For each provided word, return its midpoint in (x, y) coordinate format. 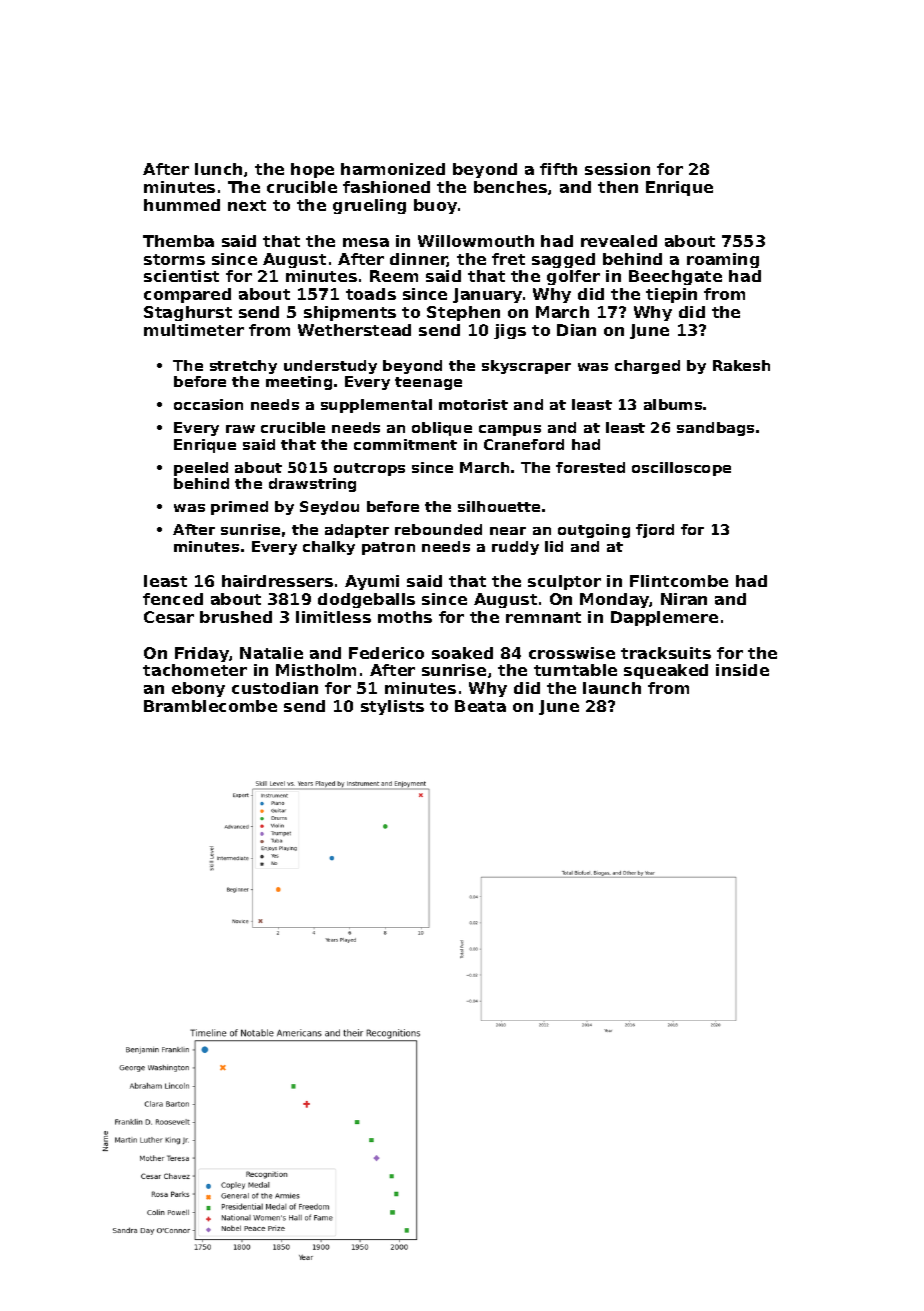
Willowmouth (476, 241)
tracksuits (666, 653)
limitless (333, 617)
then (618, 187)
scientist (181, 276)
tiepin (671, 295)
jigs (510, 331)
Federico (386, 653)
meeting (299, 383)
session (617, 169)
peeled (201, 469)
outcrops (369, 469)
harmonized (393, 169)
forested (590, 467)
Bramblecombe (210, 706)
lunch (218, 169)
